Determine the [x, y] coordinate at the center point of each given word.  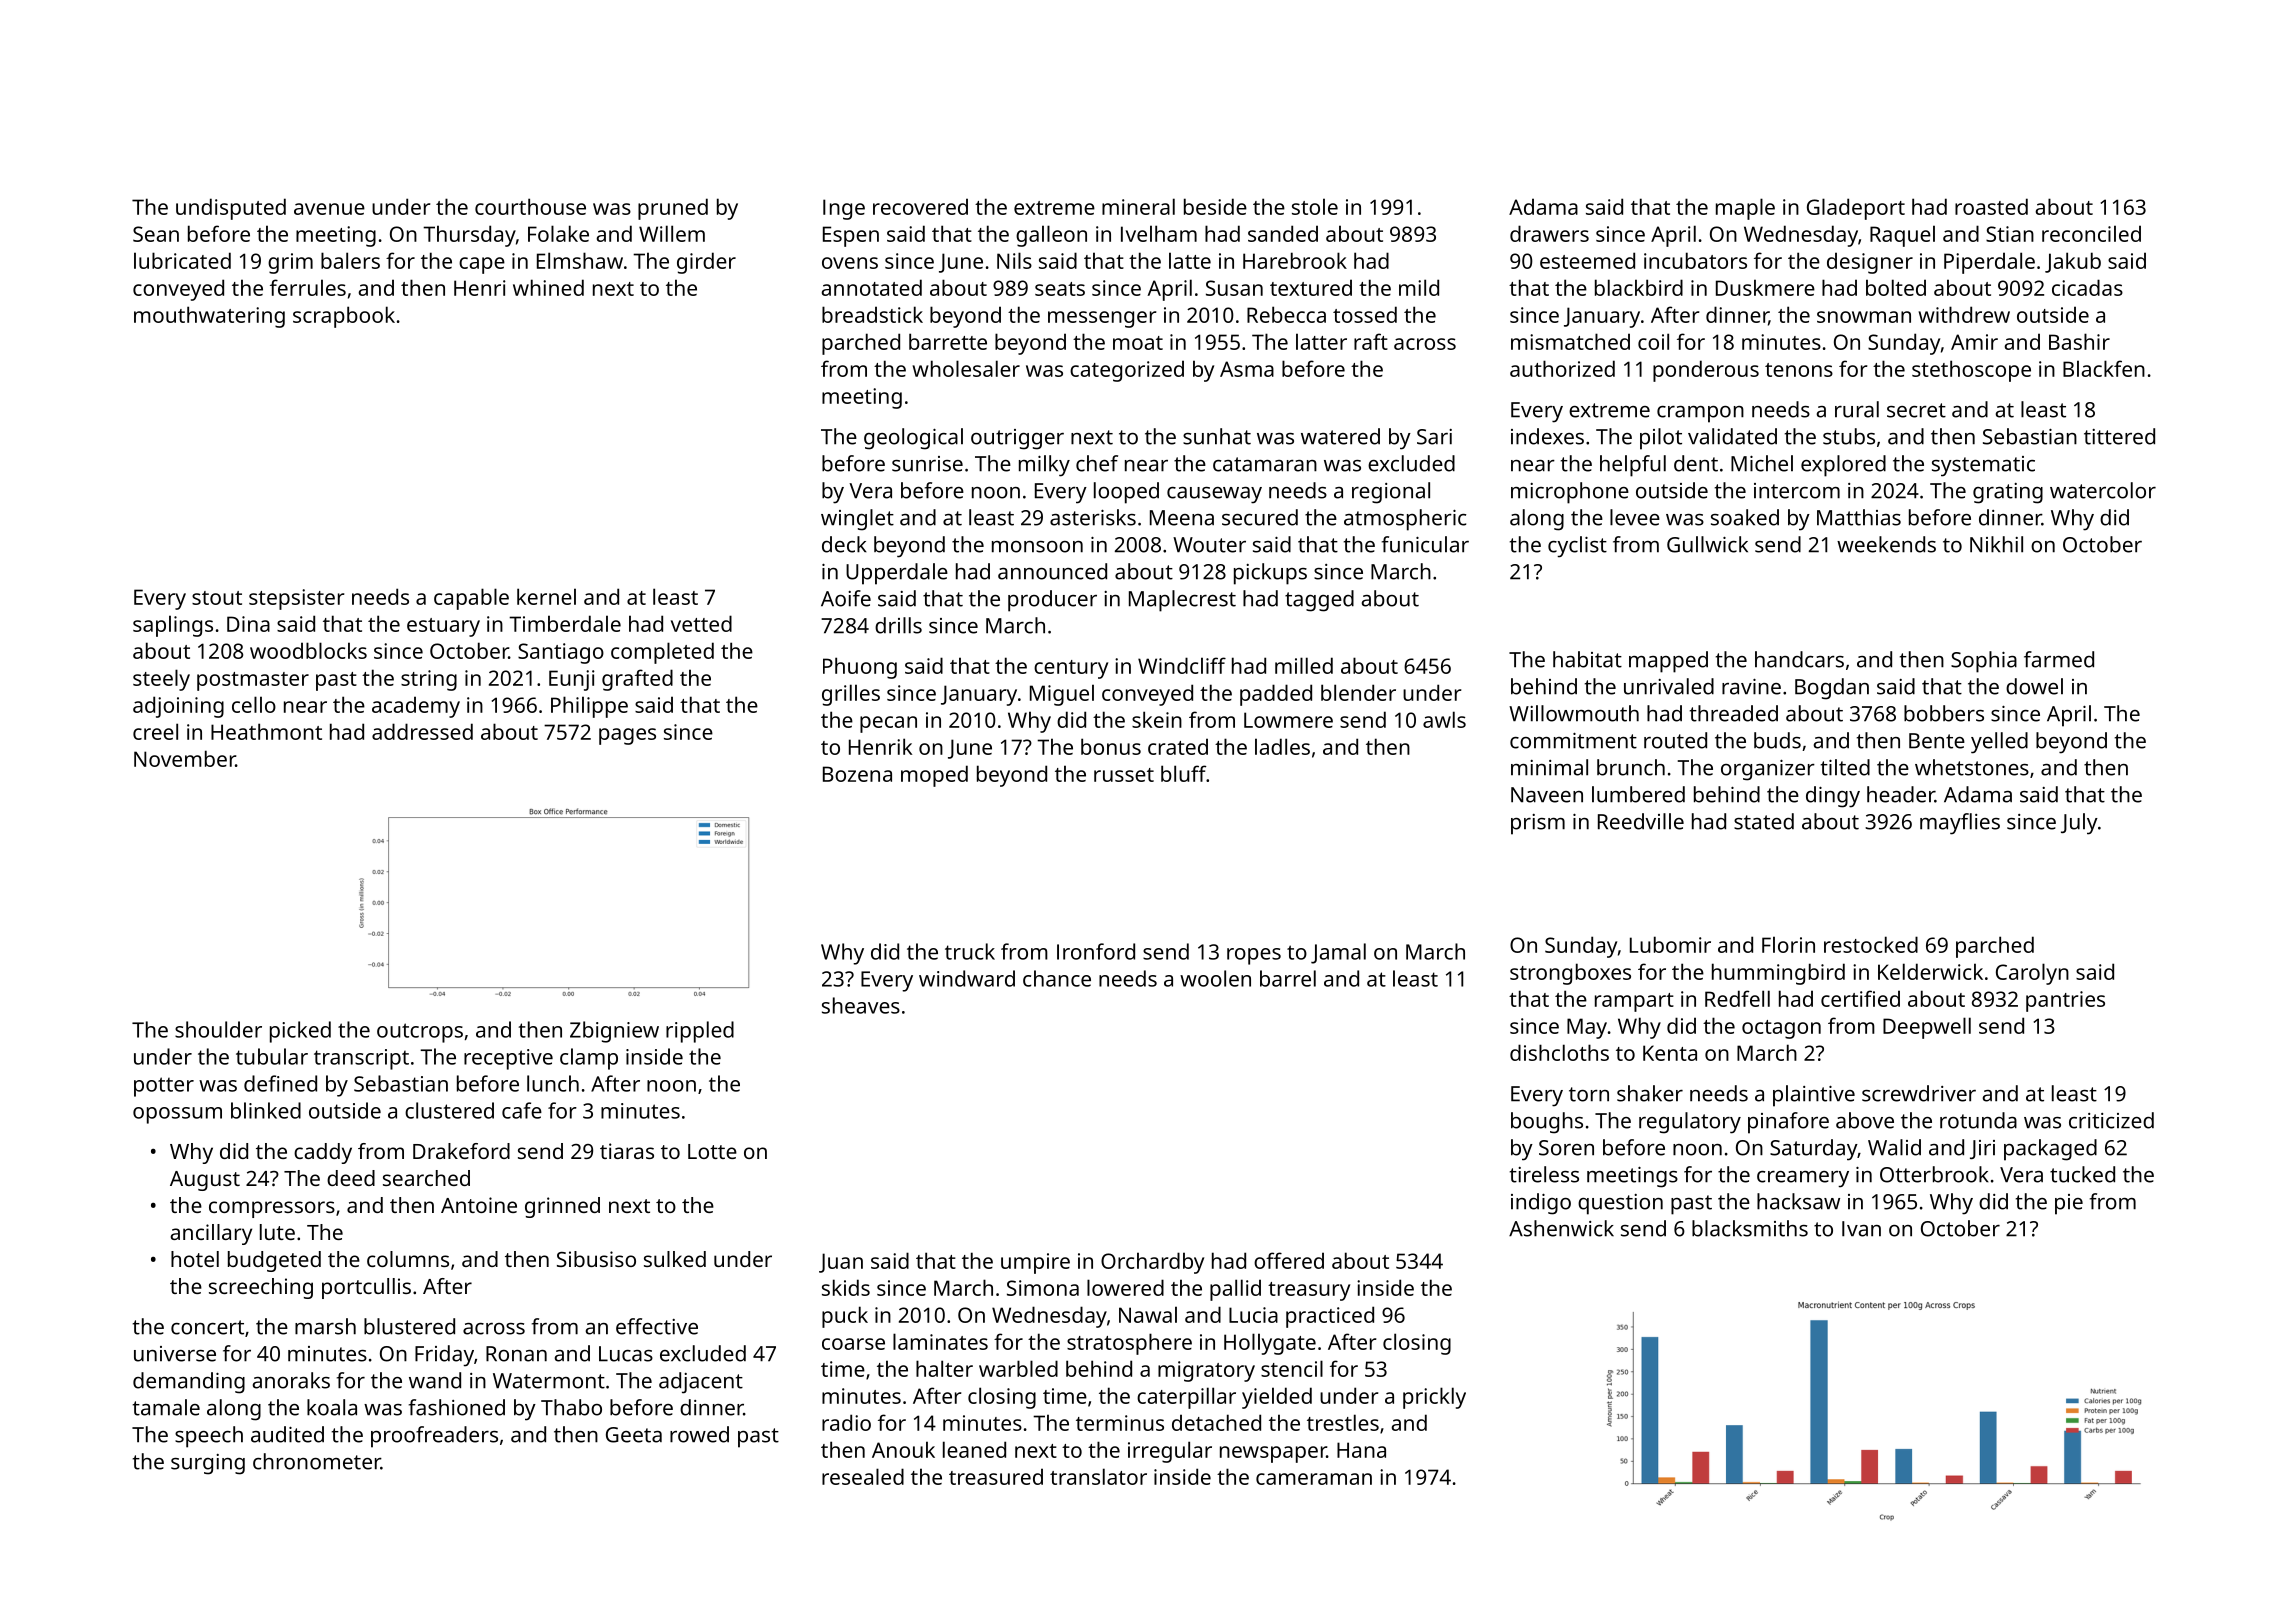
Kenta [1670, 1053]
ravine [1751, 686]
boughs [1547, 1123]
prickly [1434, 1398]
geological [913, 439]
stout [217, 598]
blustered [409, 1326]
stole [1315, 206]
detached [1216, 1422]
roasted [1991, 206]
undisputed [231, 209]
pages [627, 736]
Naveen [1547, 795]
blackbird [1639, 287]
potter [164, 1087]
